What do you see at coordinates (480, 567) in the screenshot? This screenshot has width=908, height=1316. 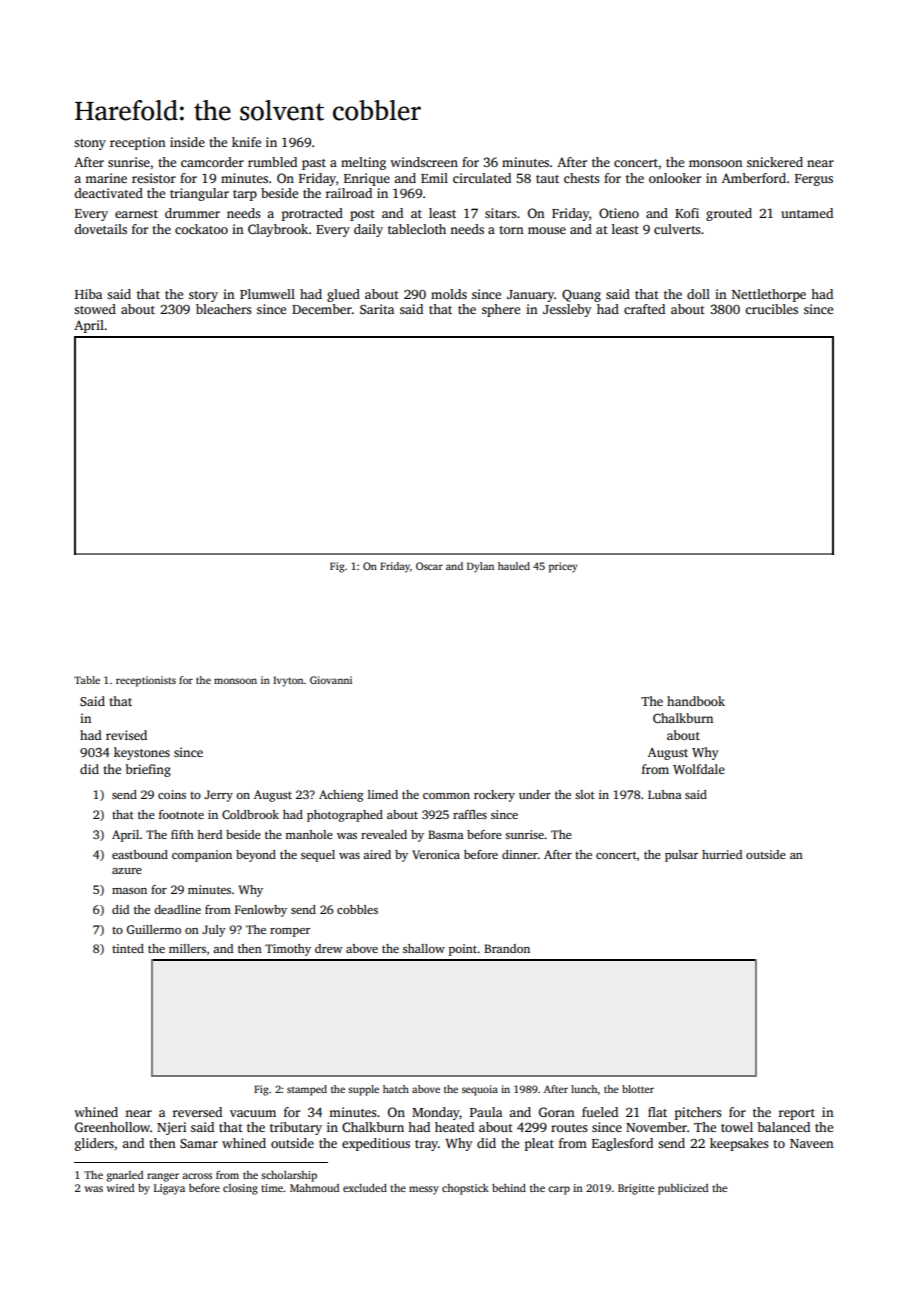 I see `Dylan` at bounding box center [480, 567].
